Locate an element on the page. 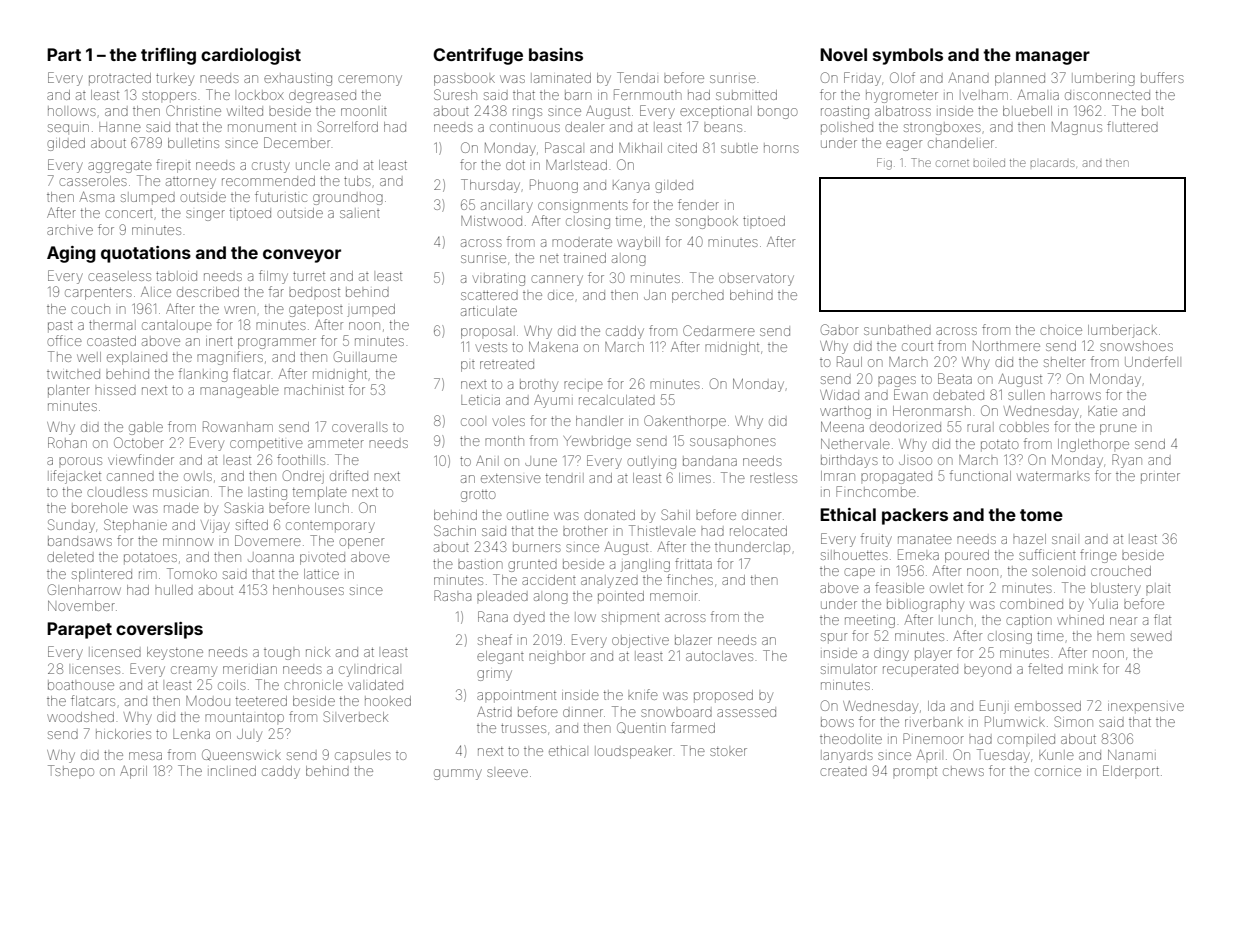 This document has height=952, width=1233. owls is located at coordinates (198, 476).
